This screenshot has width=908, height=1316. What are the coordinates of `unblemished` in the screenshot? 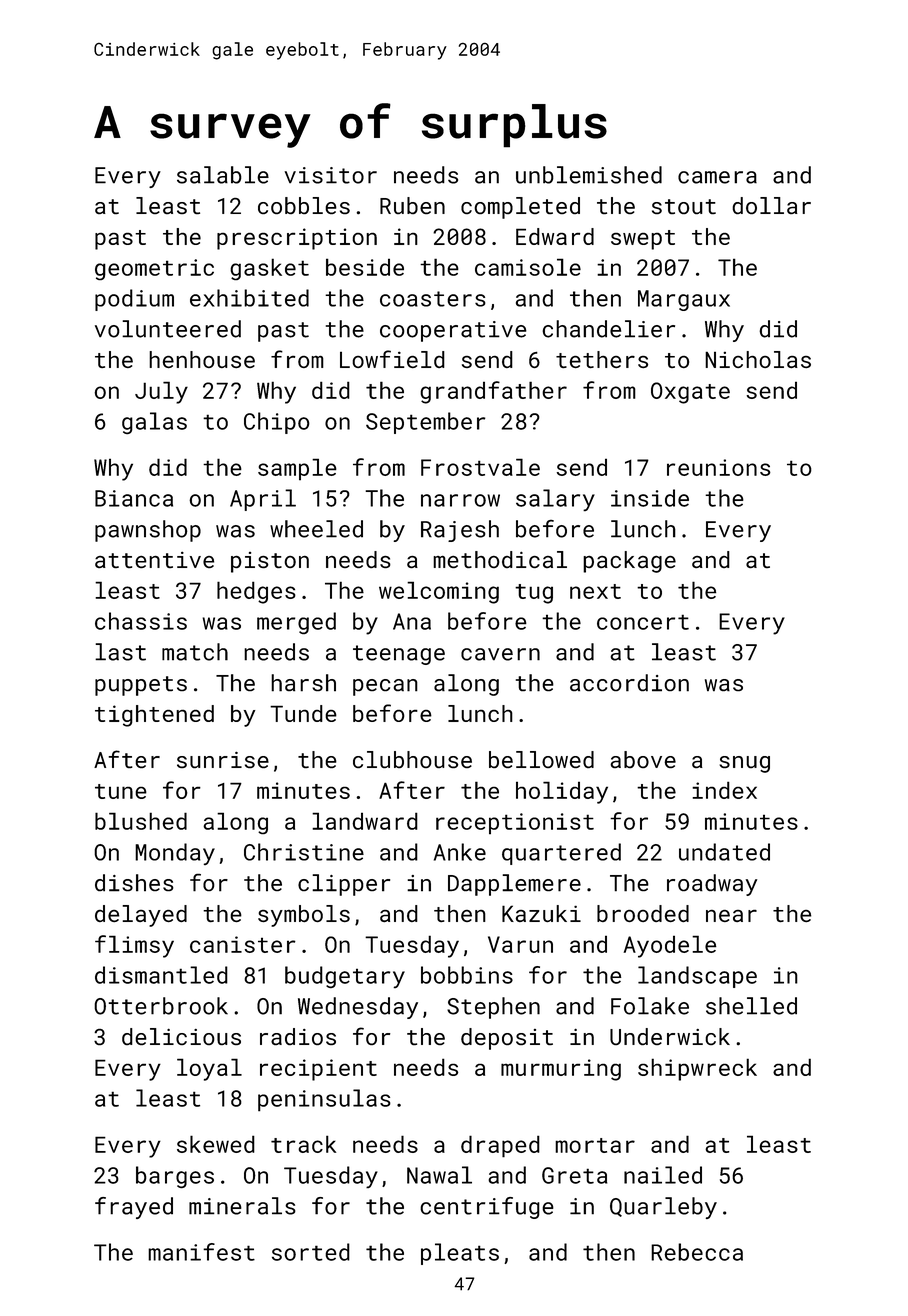 It's located at (589, 175).
